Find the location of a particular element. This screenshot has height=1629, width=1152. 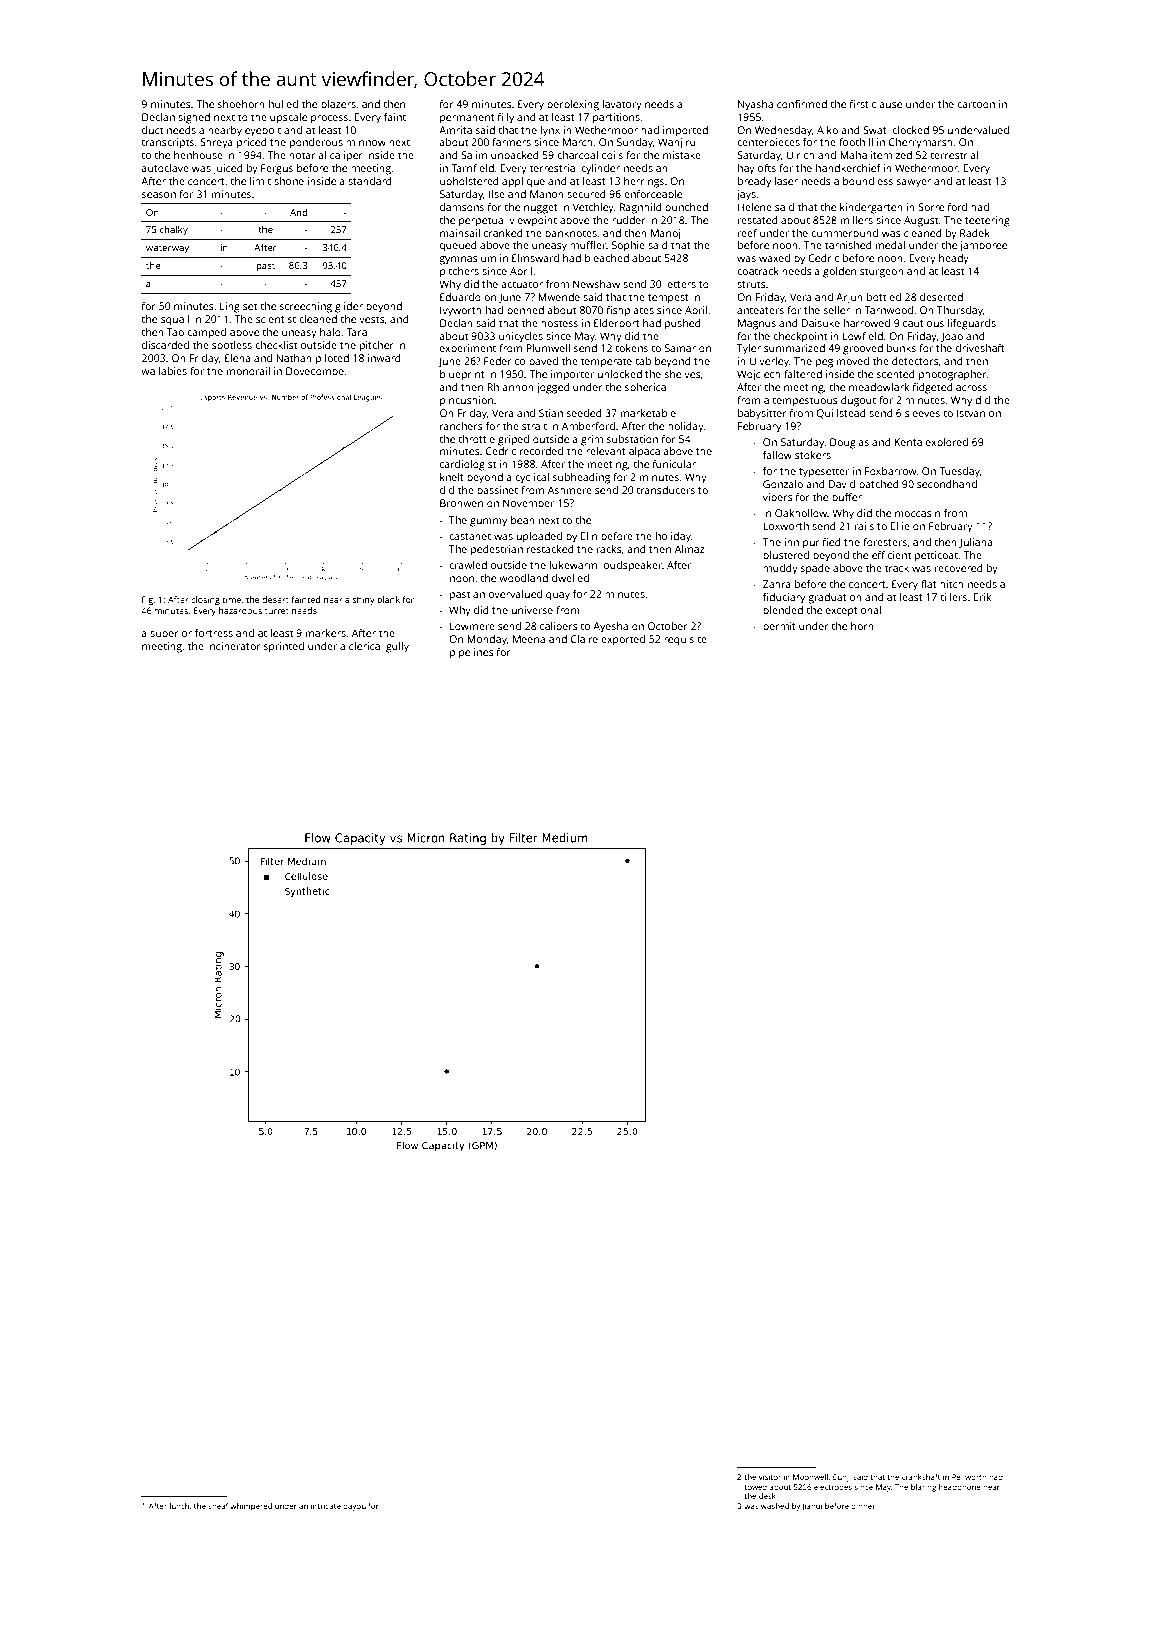

Sorrelford is located at coordinates (942, 207).
